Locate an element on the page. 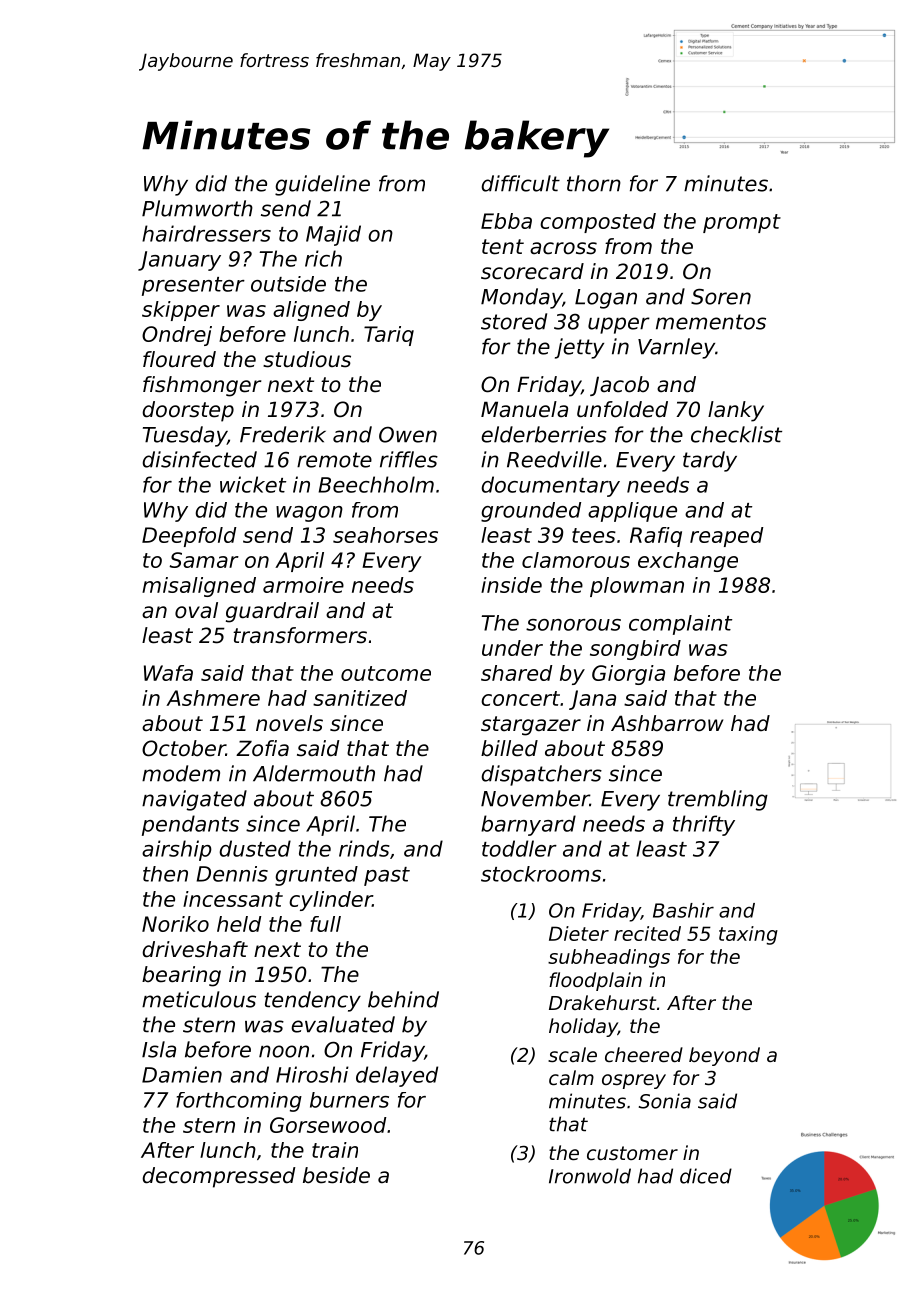 Image resolution: width=924 pixels, height=1311 pixels. dispatchers is located at coordinates (542, 775).
